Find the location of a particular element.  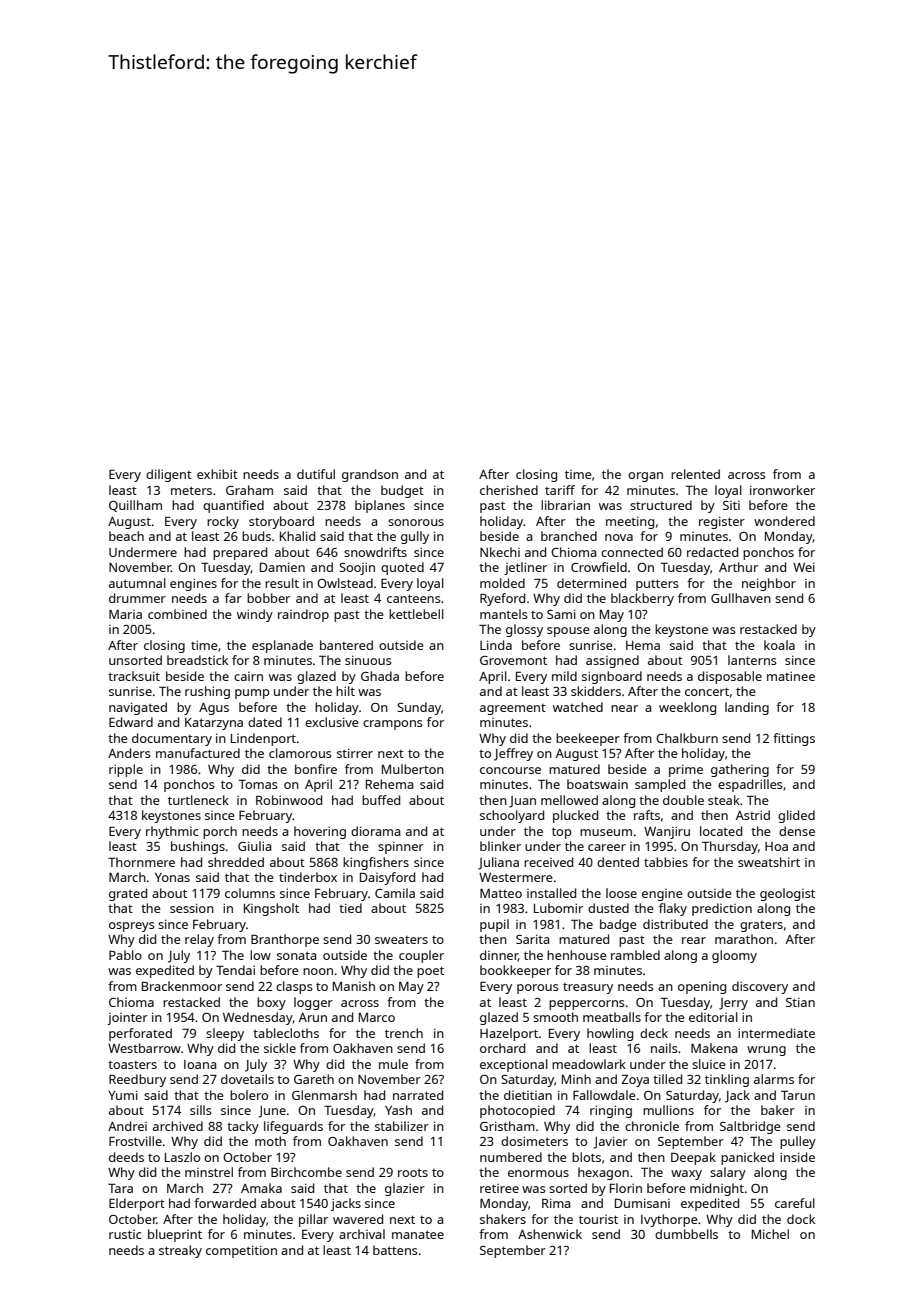

koala is located at coordinates (779, 645).
